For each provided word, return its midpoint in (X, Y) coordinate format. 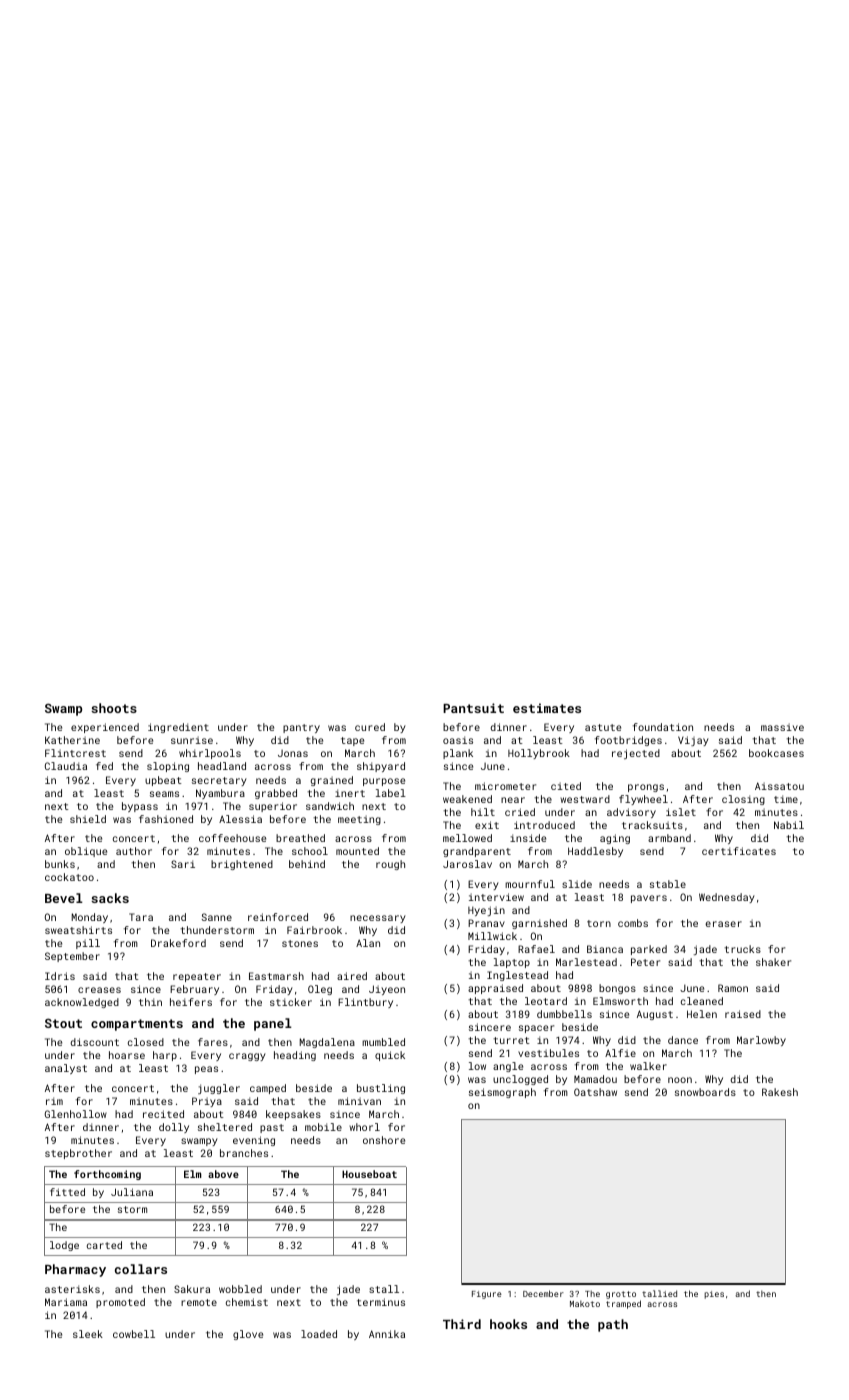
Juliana (132, 1192)
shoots (114, 708)
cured (370, 727)
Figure (487, 1295)
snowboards (705, 1092)
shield (88, 819)
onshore (384, 1140)
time (786, 799)
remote (199, 1302)
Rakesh (780, 1092)
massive (782, 727)
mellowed (467, 838)
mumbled (383, 1042)
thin (150, 1002)
